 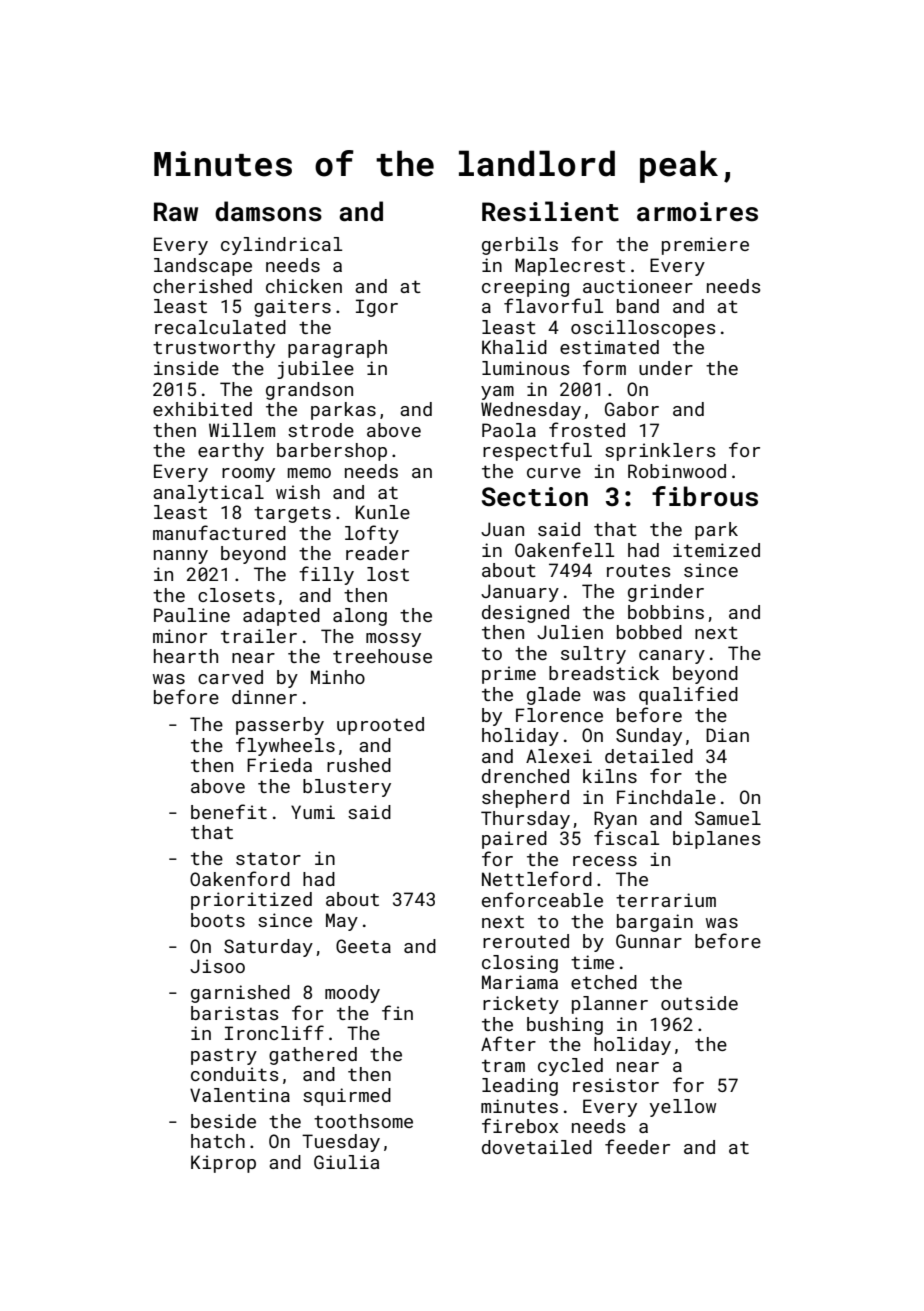 What do you see at coordinates (203, 267) in the document?
I see `landscape` at bounding box center [203, 267].
